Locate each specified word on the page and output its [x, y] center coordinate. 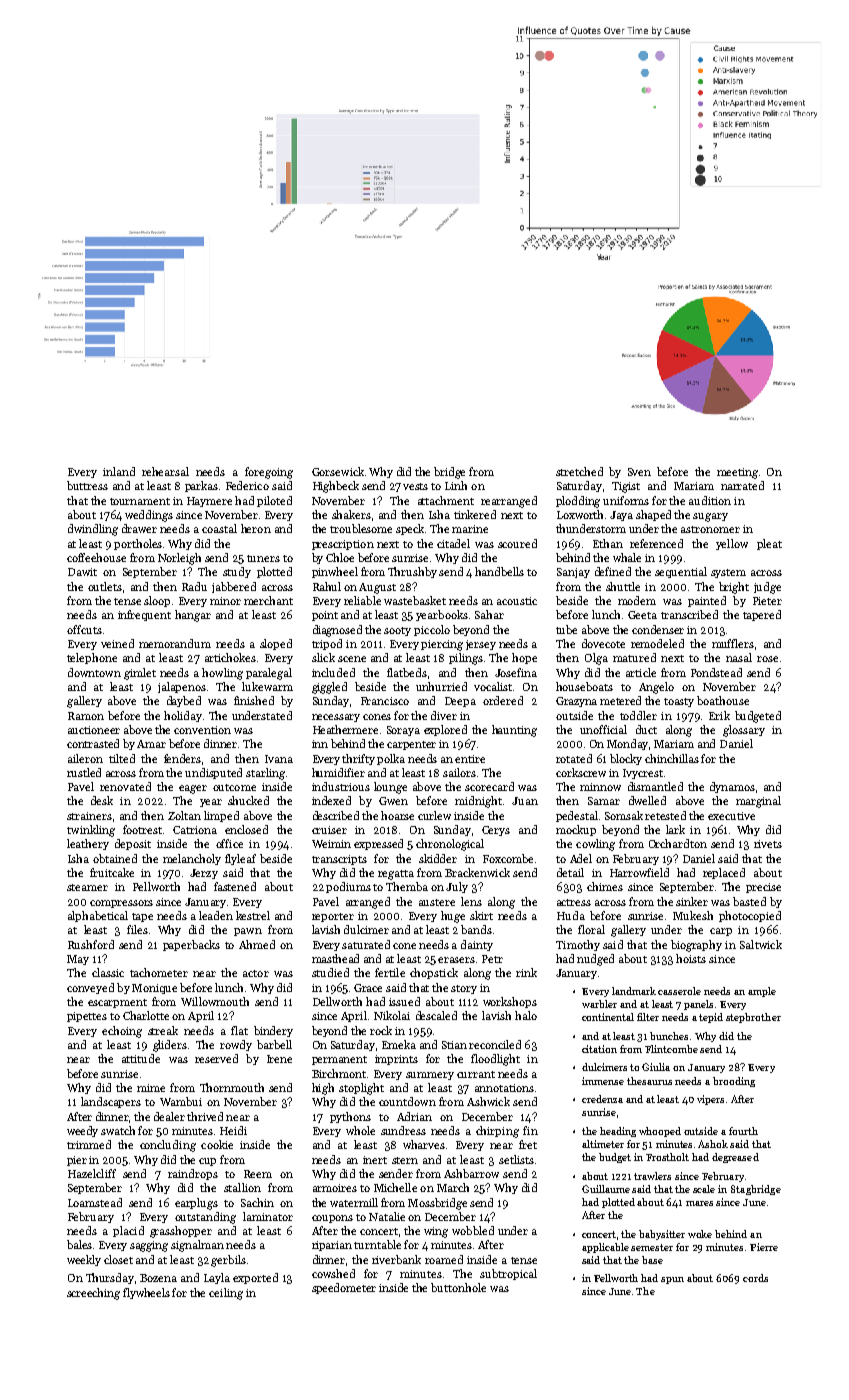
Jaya [621, 516]
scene [352, 659]
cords [755, 1278]
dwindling [93, 530]
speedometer [344, 1288]
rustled [84, 772]
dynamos [732, 787]
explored [445, 730]
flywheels [146, 1293]
